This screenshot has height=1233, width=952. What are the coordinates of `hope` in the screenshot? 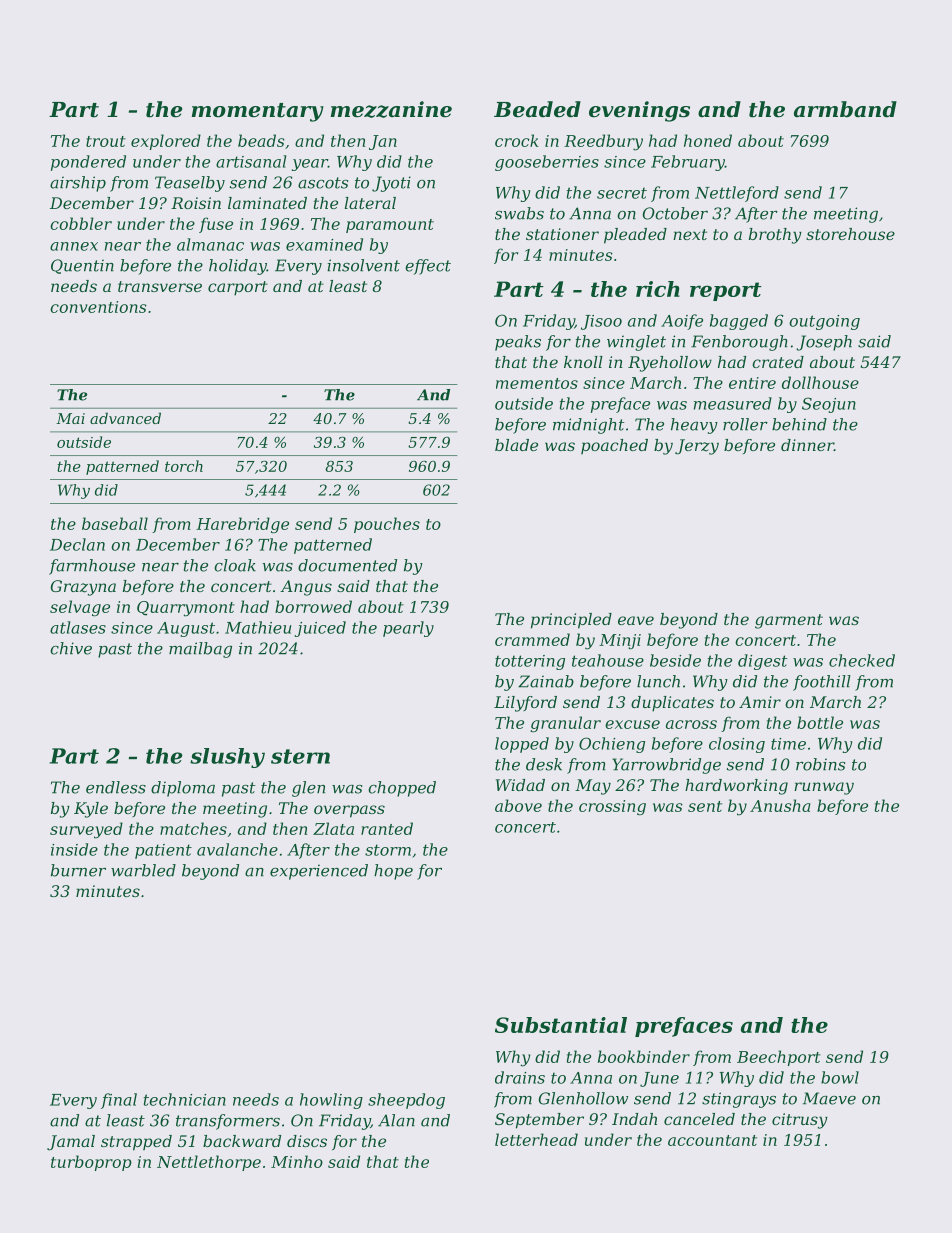 It's located at (393, 872).
